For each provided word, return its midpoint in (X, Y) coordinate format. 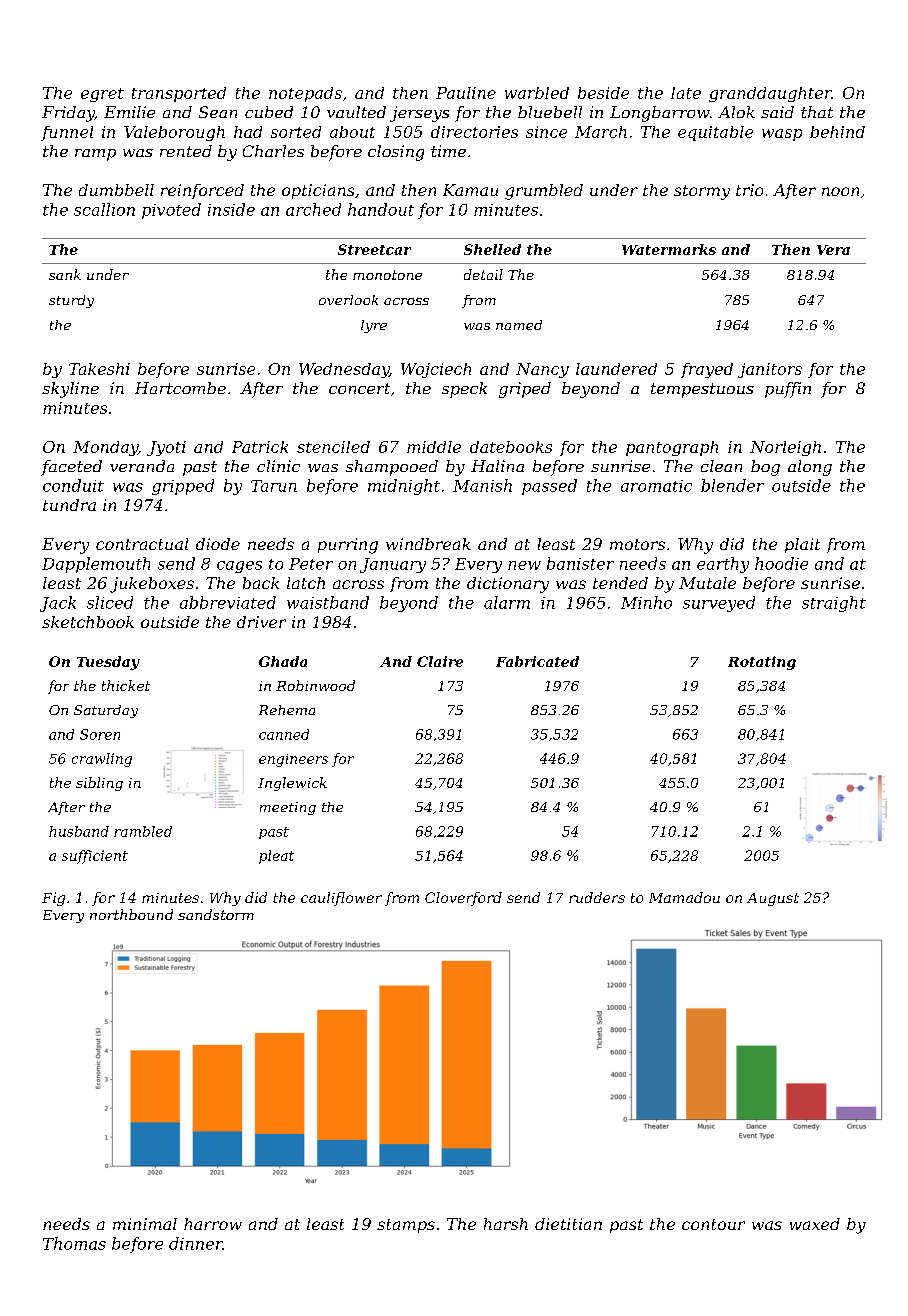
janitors (770, 370)
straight (834, 604)
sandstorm (216, 914)
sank (65, 274)
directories (474, 132)
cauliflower (341, 899)
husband (79, 831)
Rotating (762, 663)
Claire (440, 661)
